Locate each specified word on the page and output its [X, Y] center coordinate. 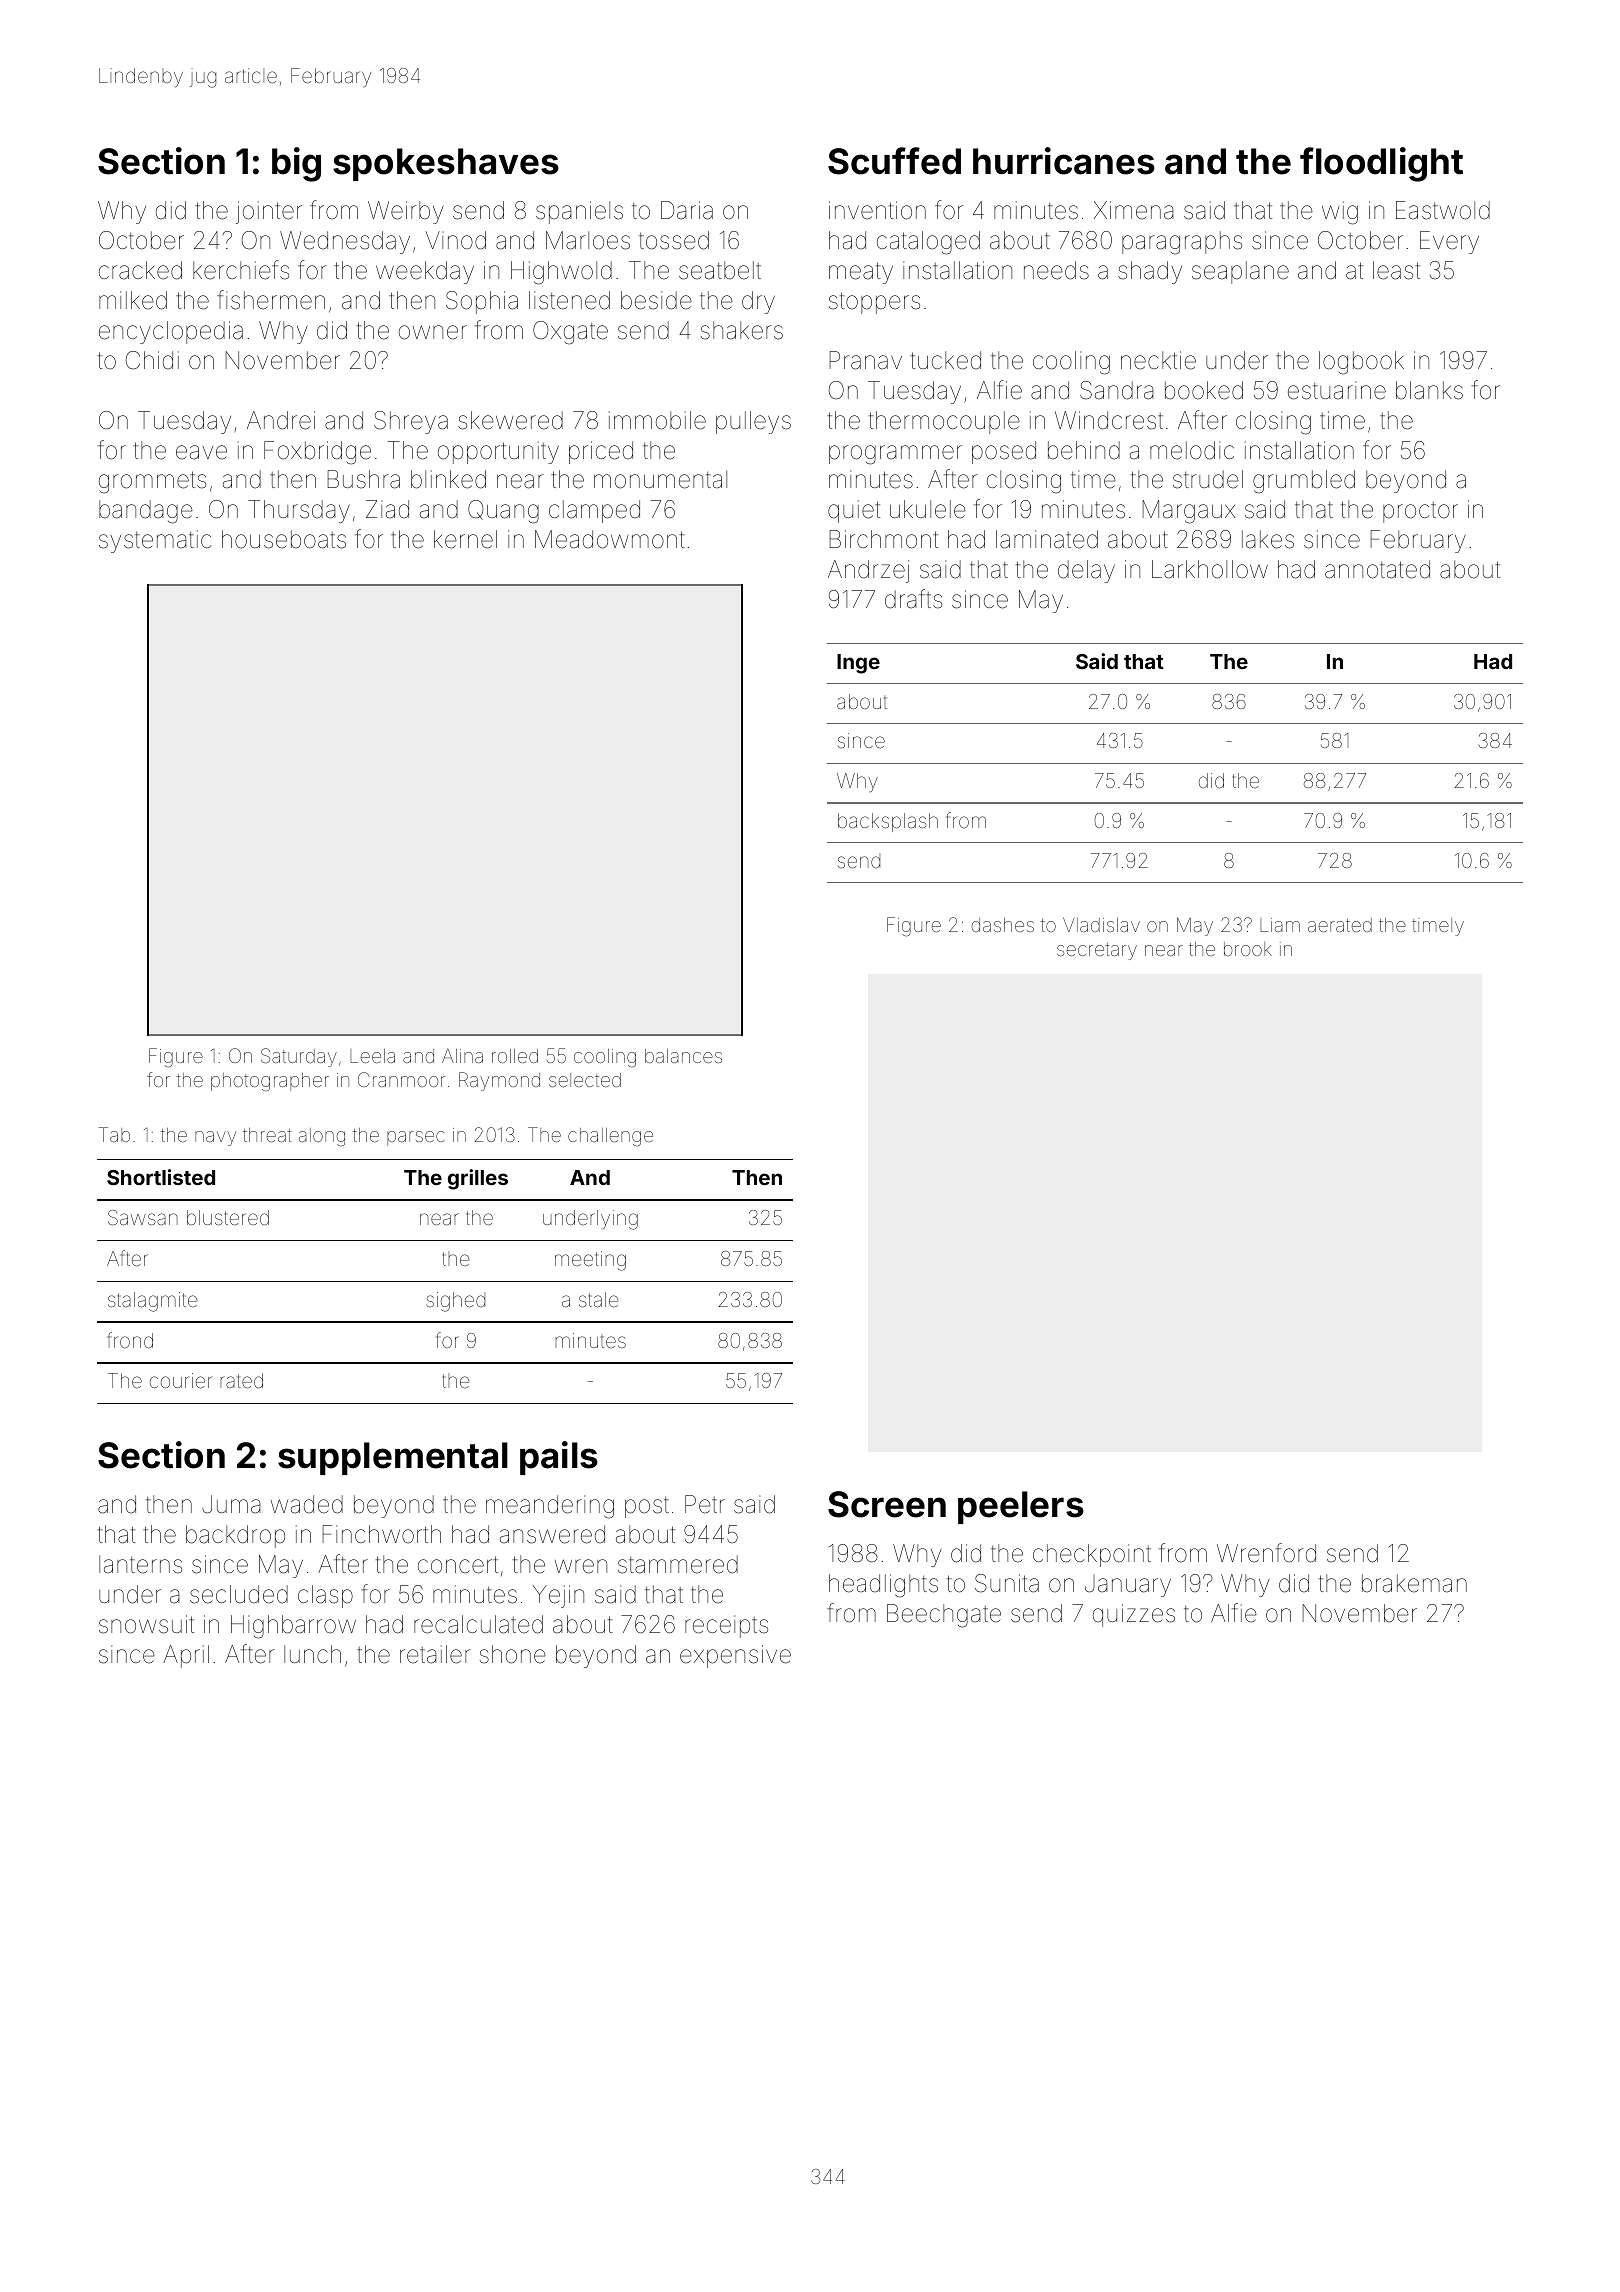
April [186, 1656]
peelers [1021, 1507]
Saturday [299, 1057]
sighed [455, 1302]
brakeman [1414, 1583]
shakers [742, 330]
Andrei [281, 420]
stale [599, 1299]
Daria [687, 210]
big [296, 164]
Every [1449, 242]
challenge [610, 1137]
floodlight [1381, 164]
